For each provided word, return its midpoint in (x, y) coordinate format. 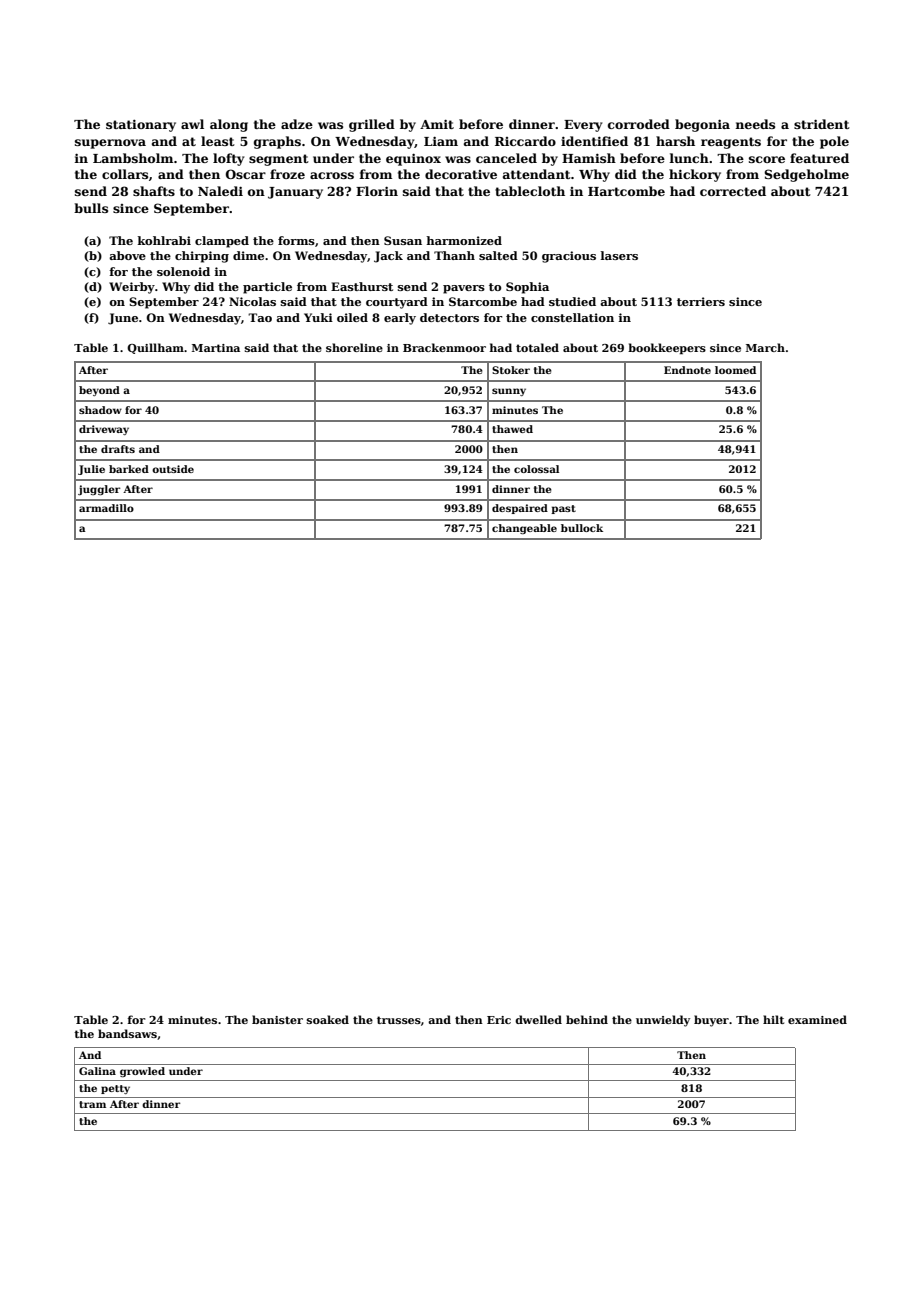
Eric (499, 1020)
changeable (524, 529)
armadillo (106, 508)
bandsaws (127, 1033)
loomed (735, 370)
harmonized (464, 240)
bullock (582, 528)
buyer (711, 1021)
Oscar (246, 174)
